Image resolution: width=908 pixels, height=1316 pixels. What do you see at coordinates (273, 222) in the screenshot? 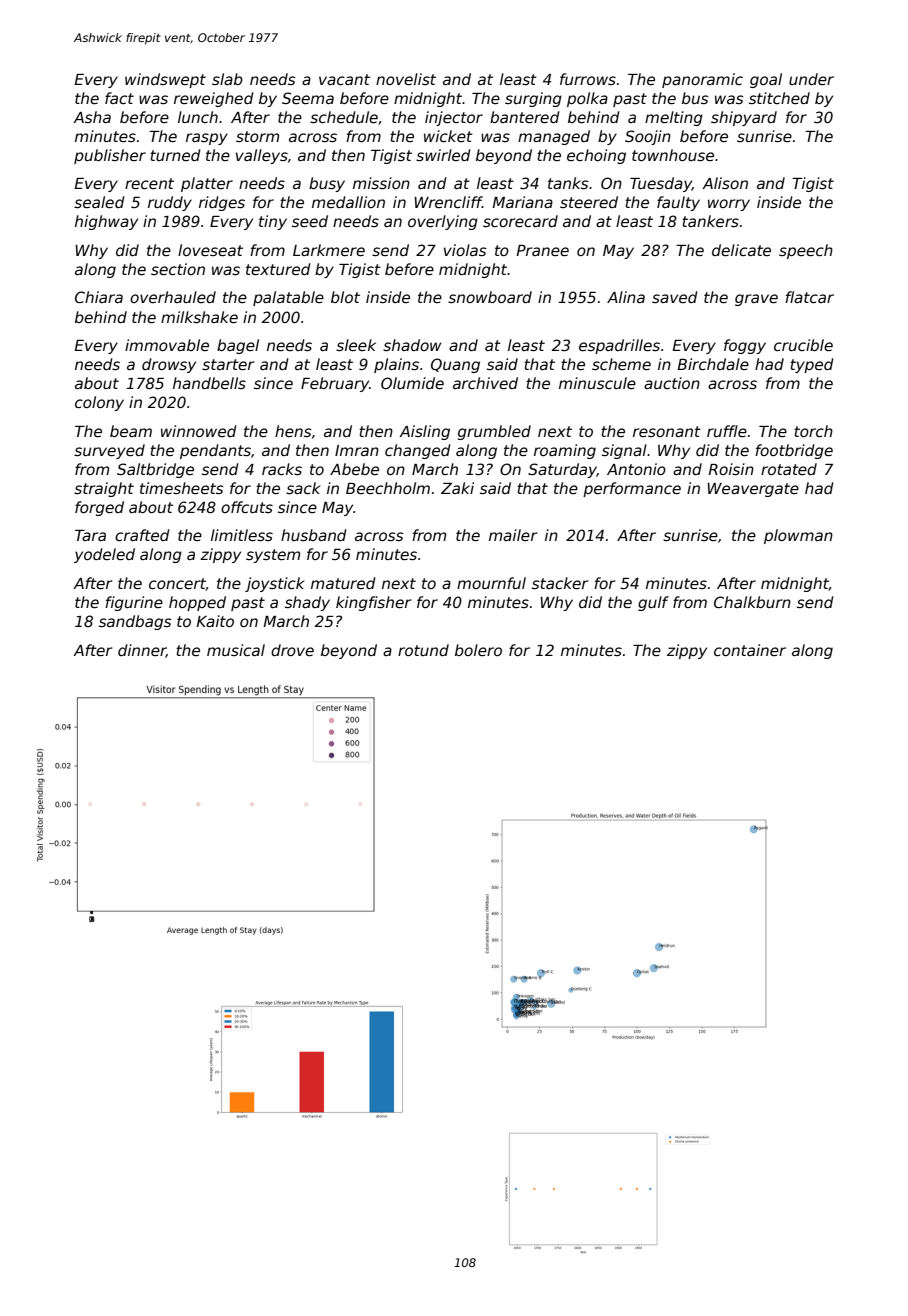
I see `tiny` at bounding box center [273, 222].
